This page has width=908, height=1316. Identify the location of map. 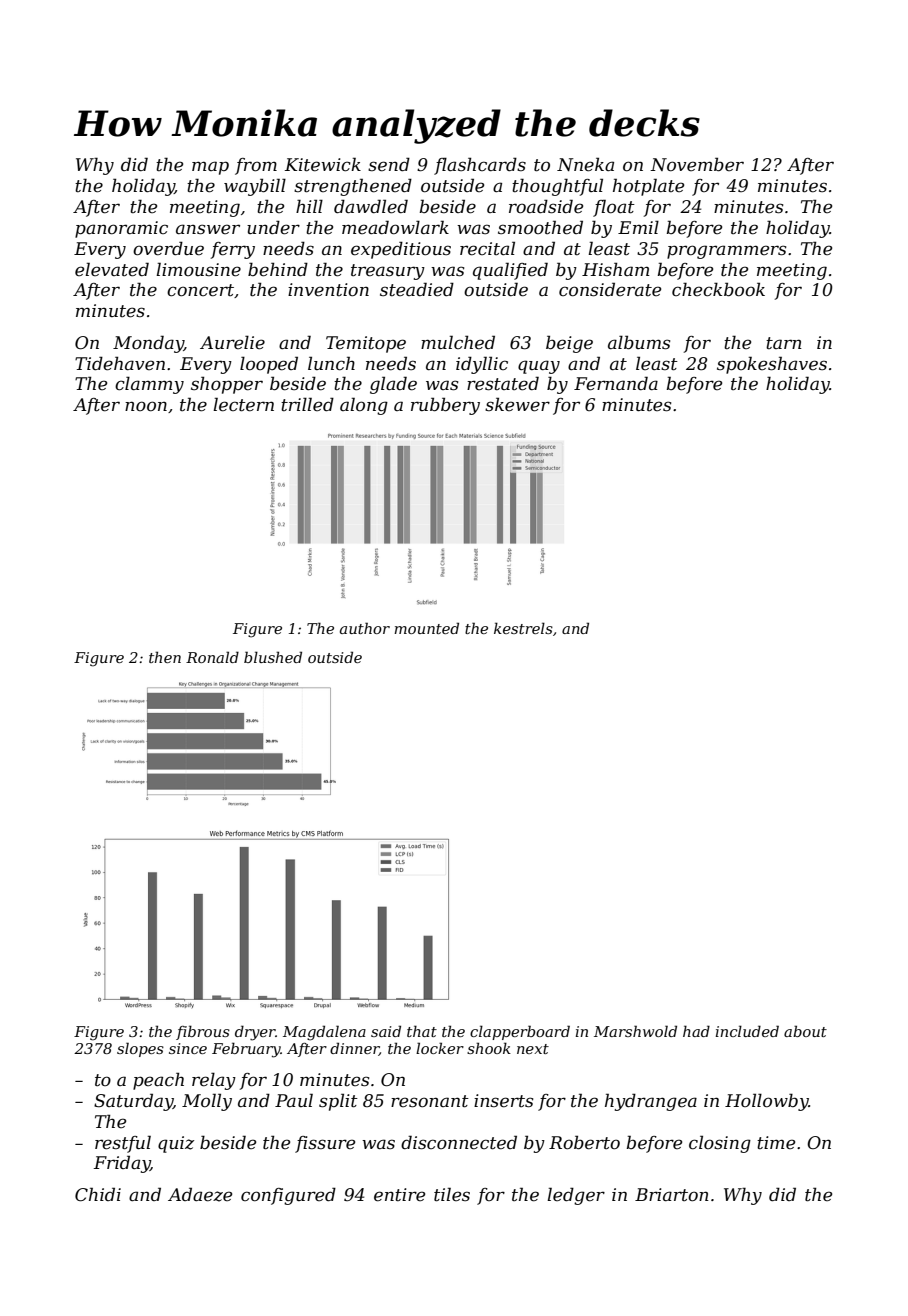
(210, 168).
